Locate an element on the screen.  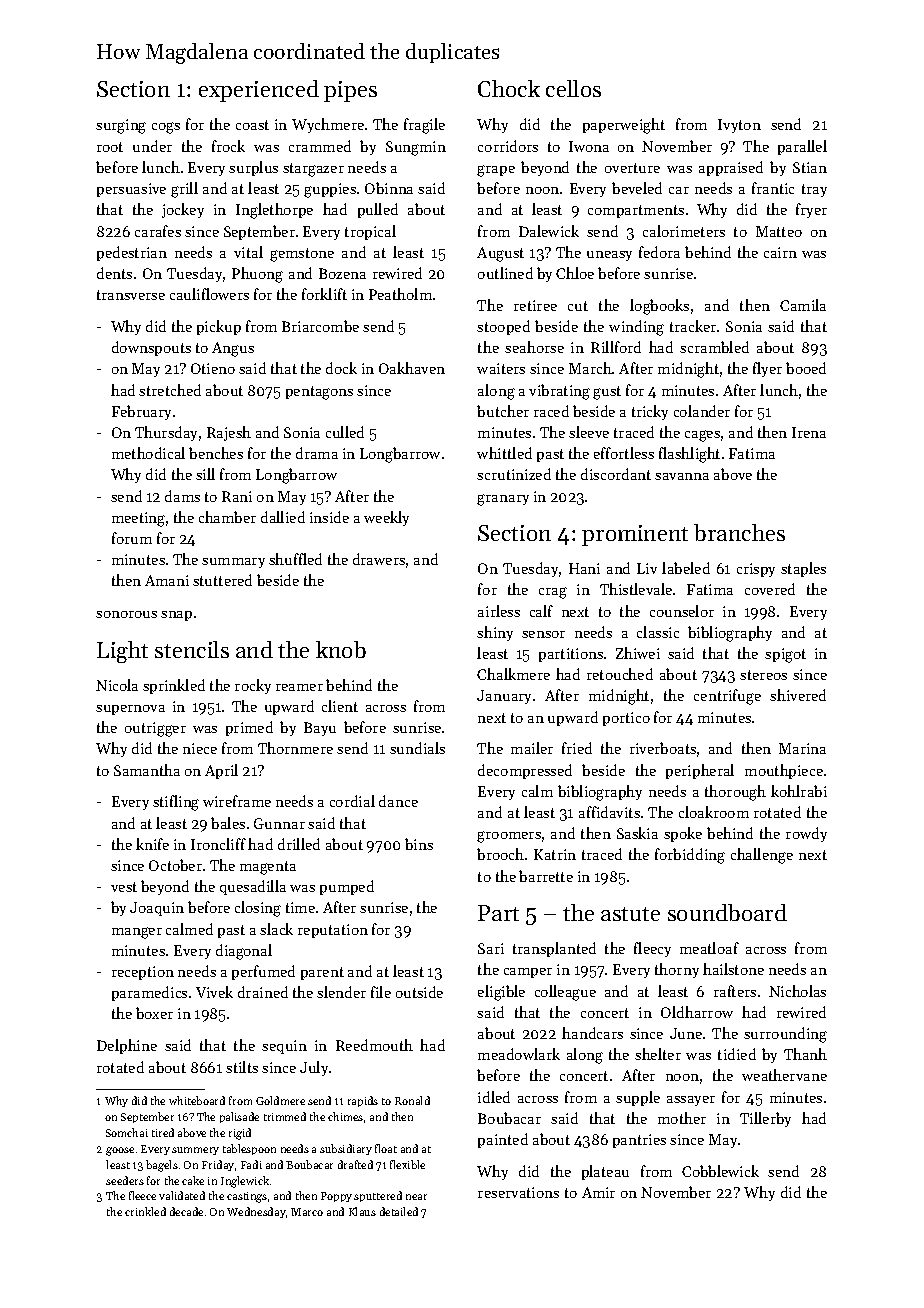
stereos is located at coordinates (763, 675).
